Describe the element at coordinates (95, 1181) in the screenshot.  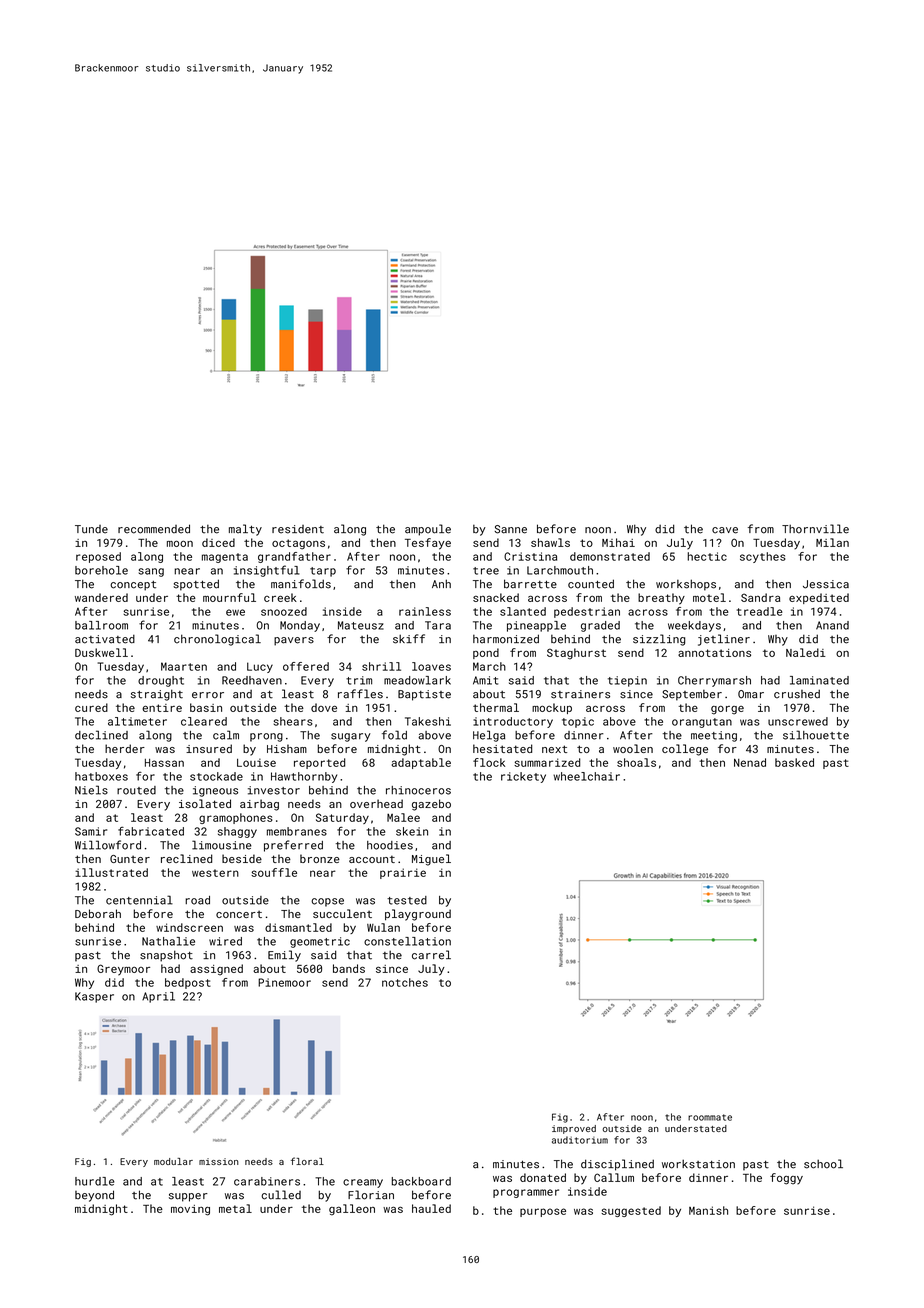
I see `hurdle` at that location.
